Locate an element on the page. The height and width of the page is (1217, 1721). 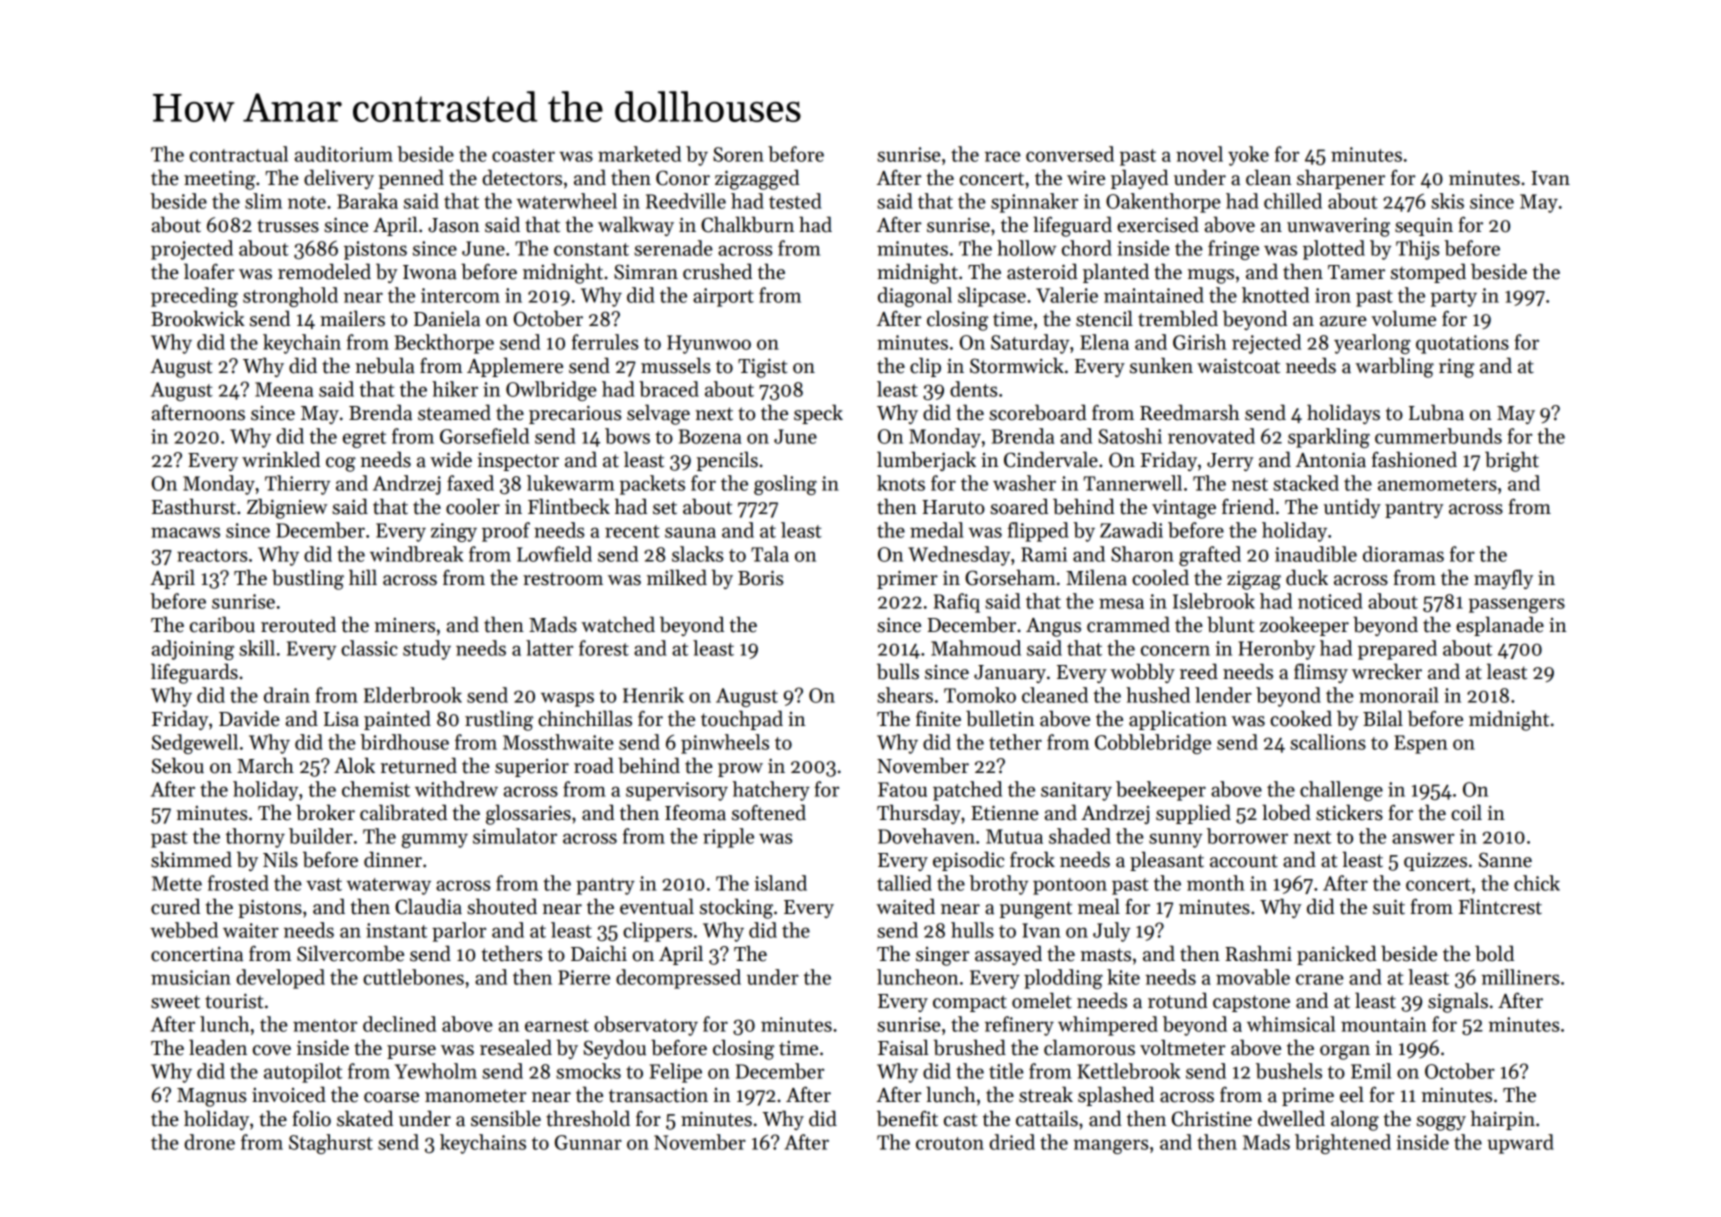
Haruto is located at coordinates (953, 507).
